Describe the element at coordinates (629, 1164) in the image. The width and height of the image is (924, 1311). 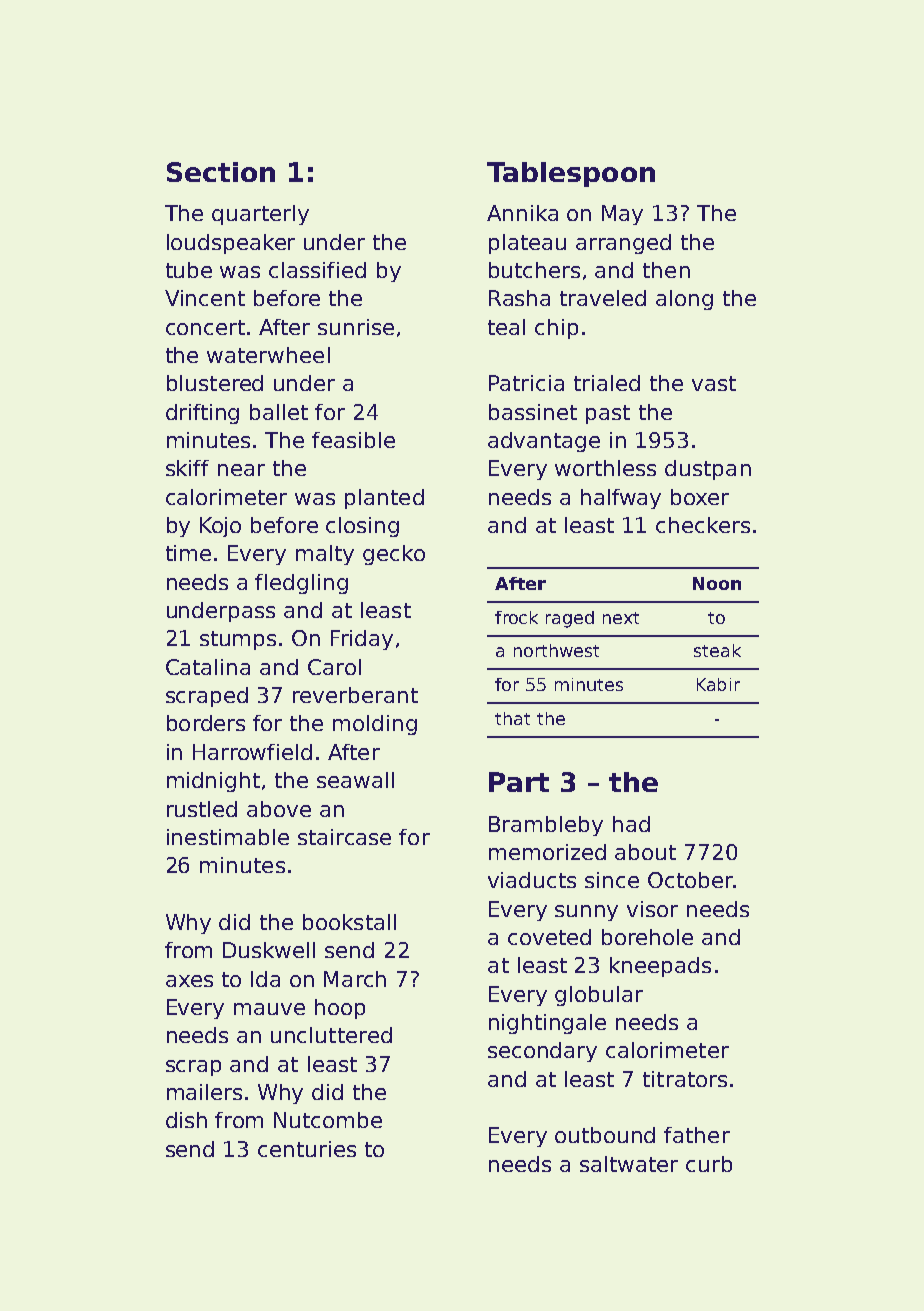
I see `saltwater` at that location.
